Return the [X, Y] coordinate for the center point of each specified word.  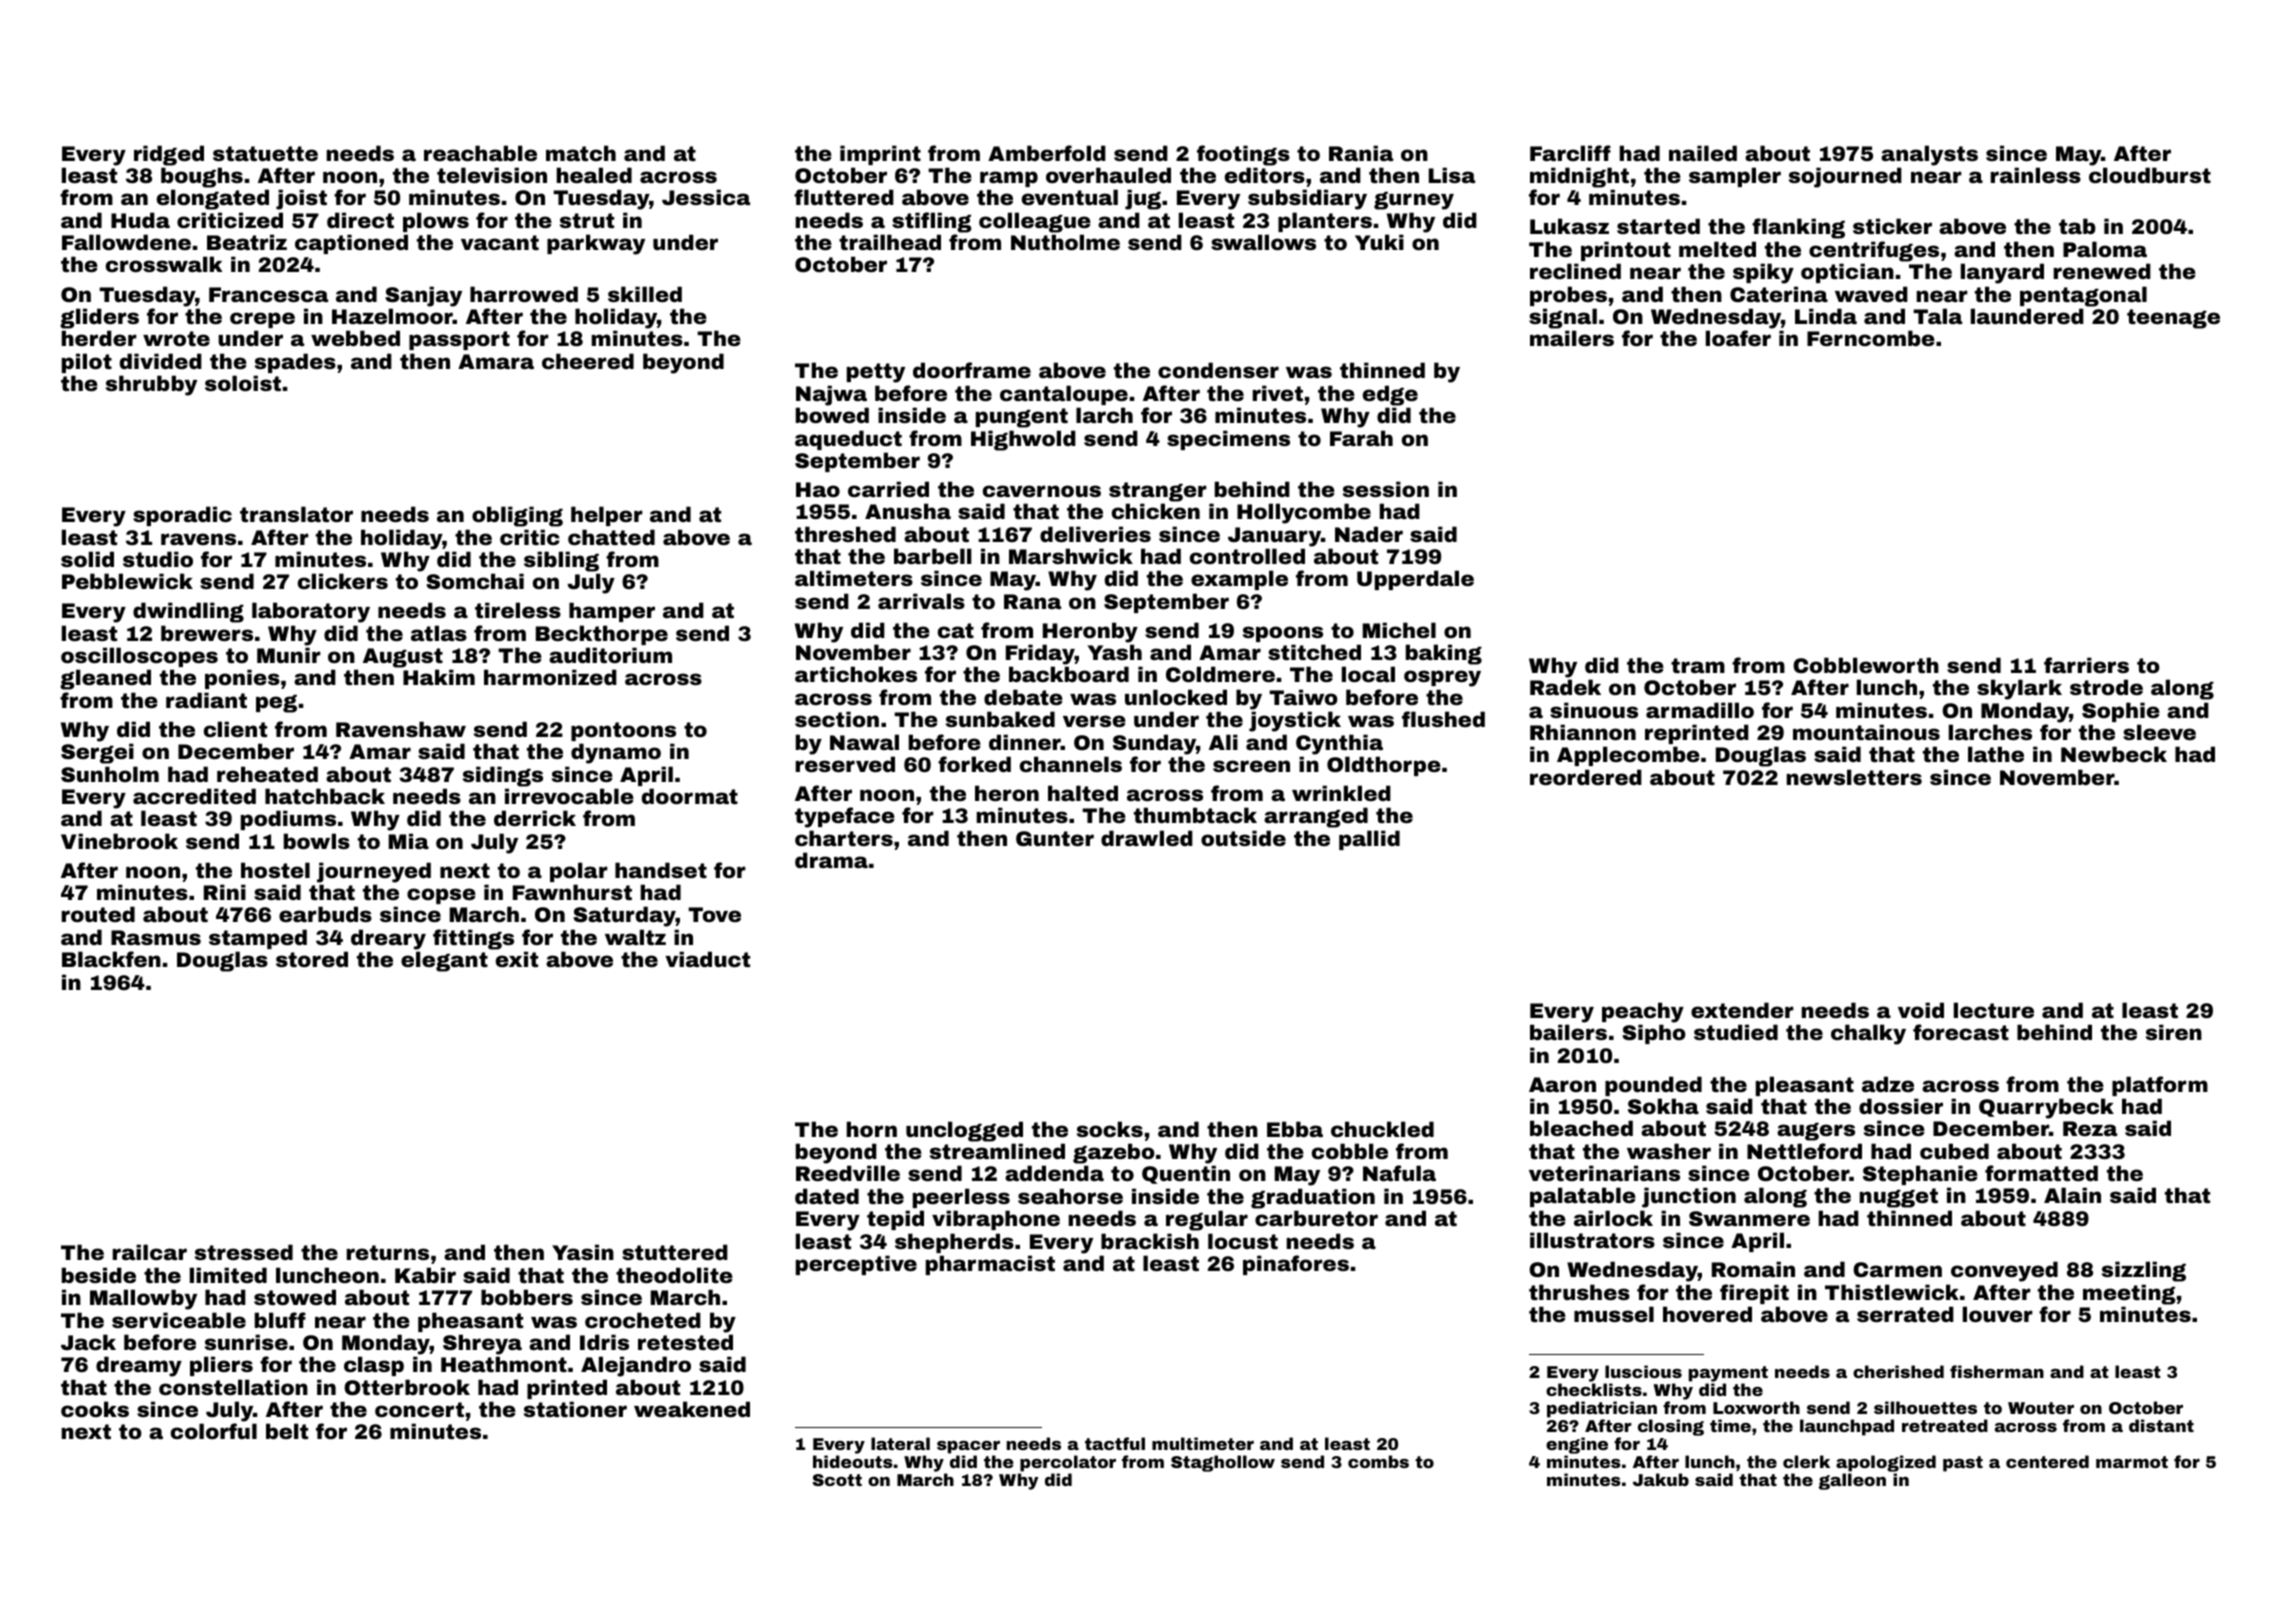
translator [296, 514]
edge [1390, 395]
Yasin [583, 1252]
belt [287, 1431]
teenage [2173, 319]
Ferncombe [1871, 338]
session [1386, 489]
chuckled [1382, 1129]
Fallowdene [126, 242]
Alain [2072, 1195]
